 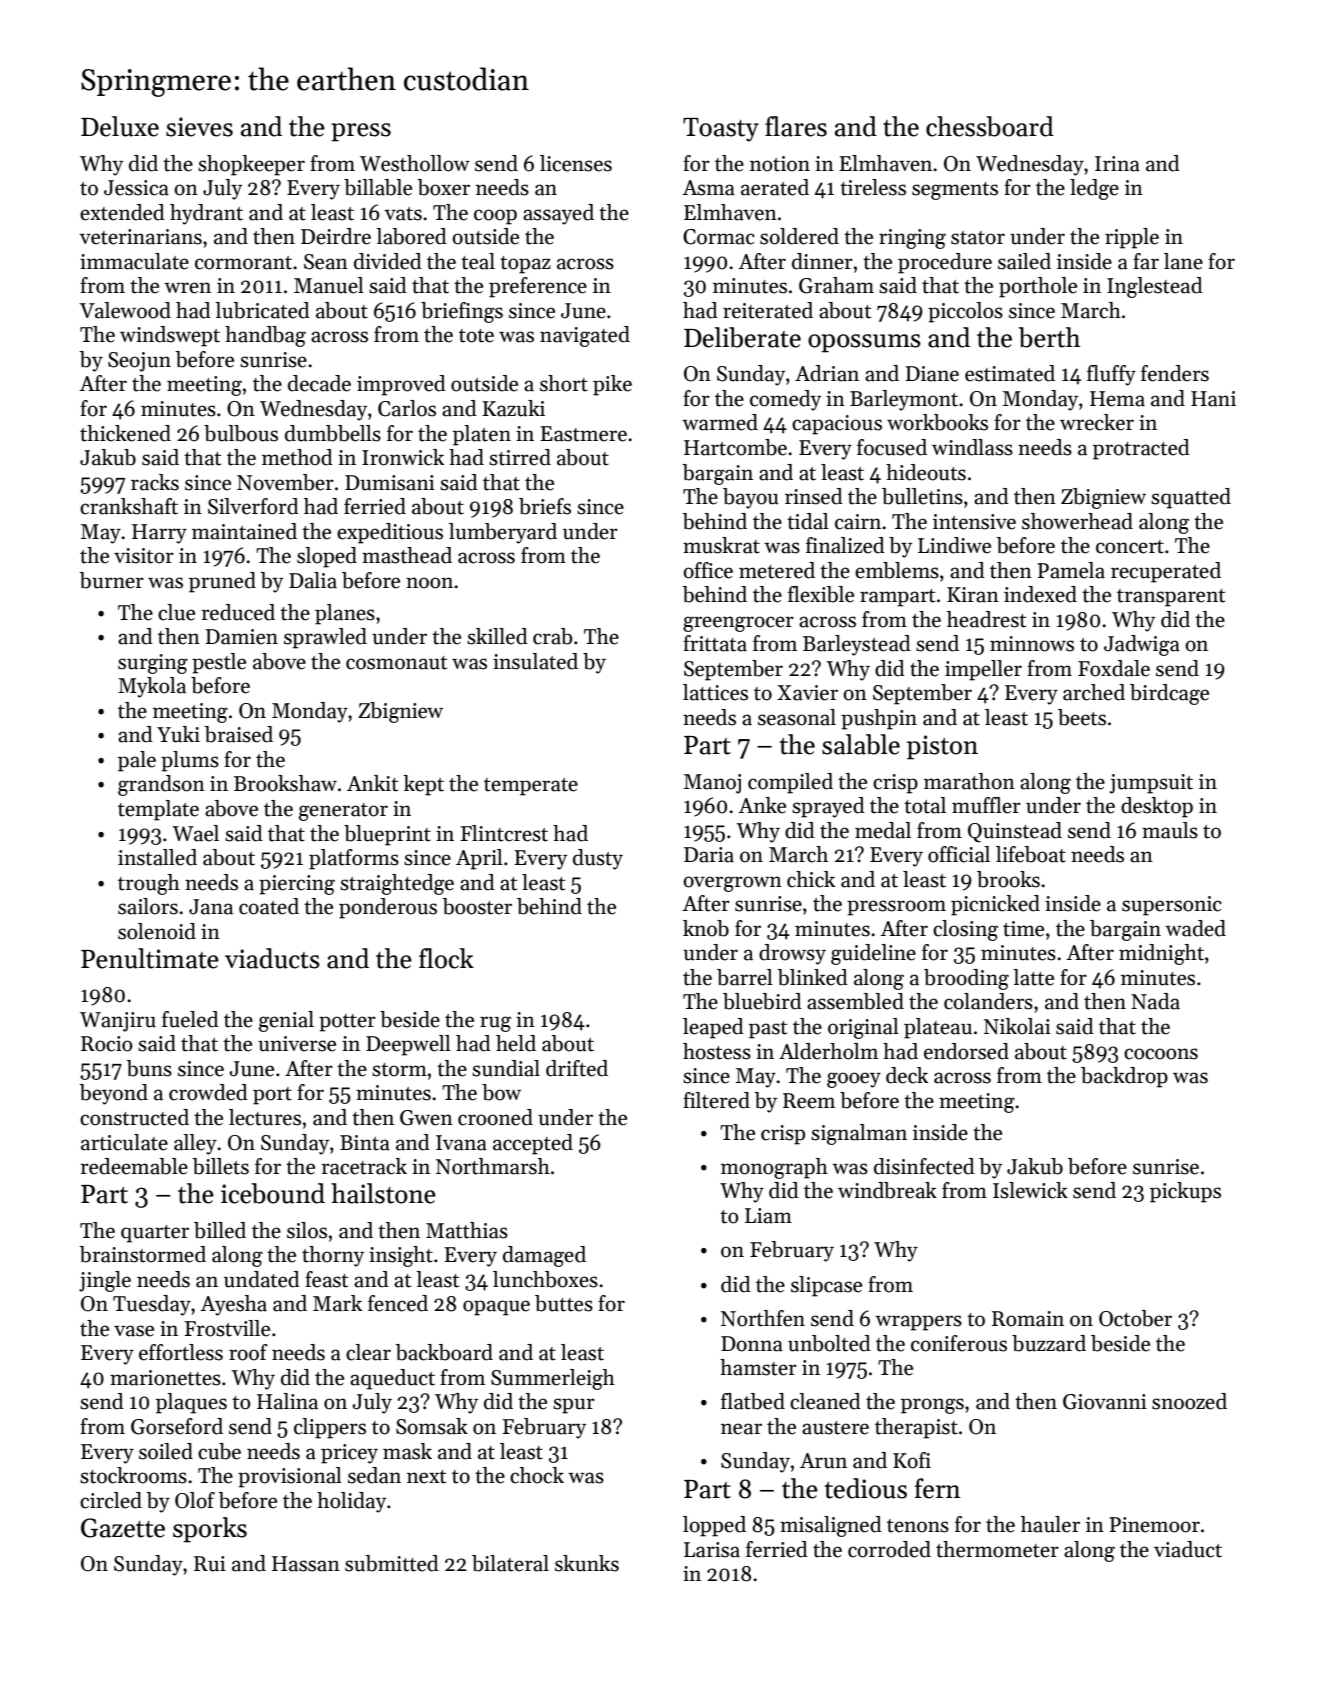 I want to click on navigated, so click(x=585, y=336).
